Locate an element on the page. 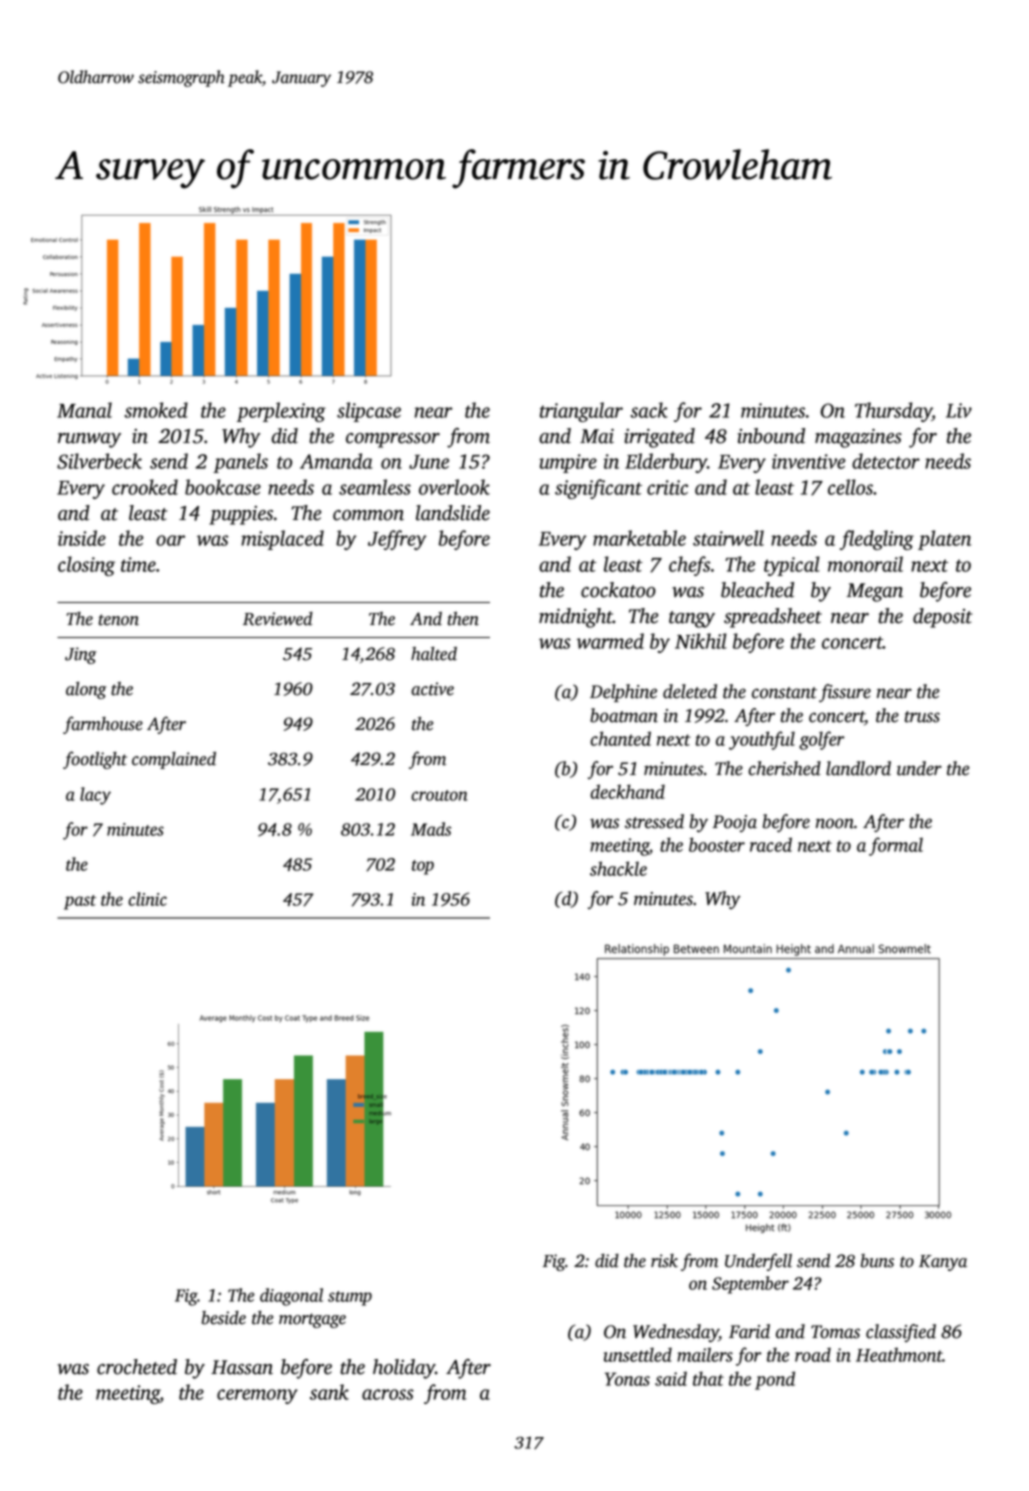 This page has width=1029, height=1491. diagonal is located at coordinates (291, 1297).
